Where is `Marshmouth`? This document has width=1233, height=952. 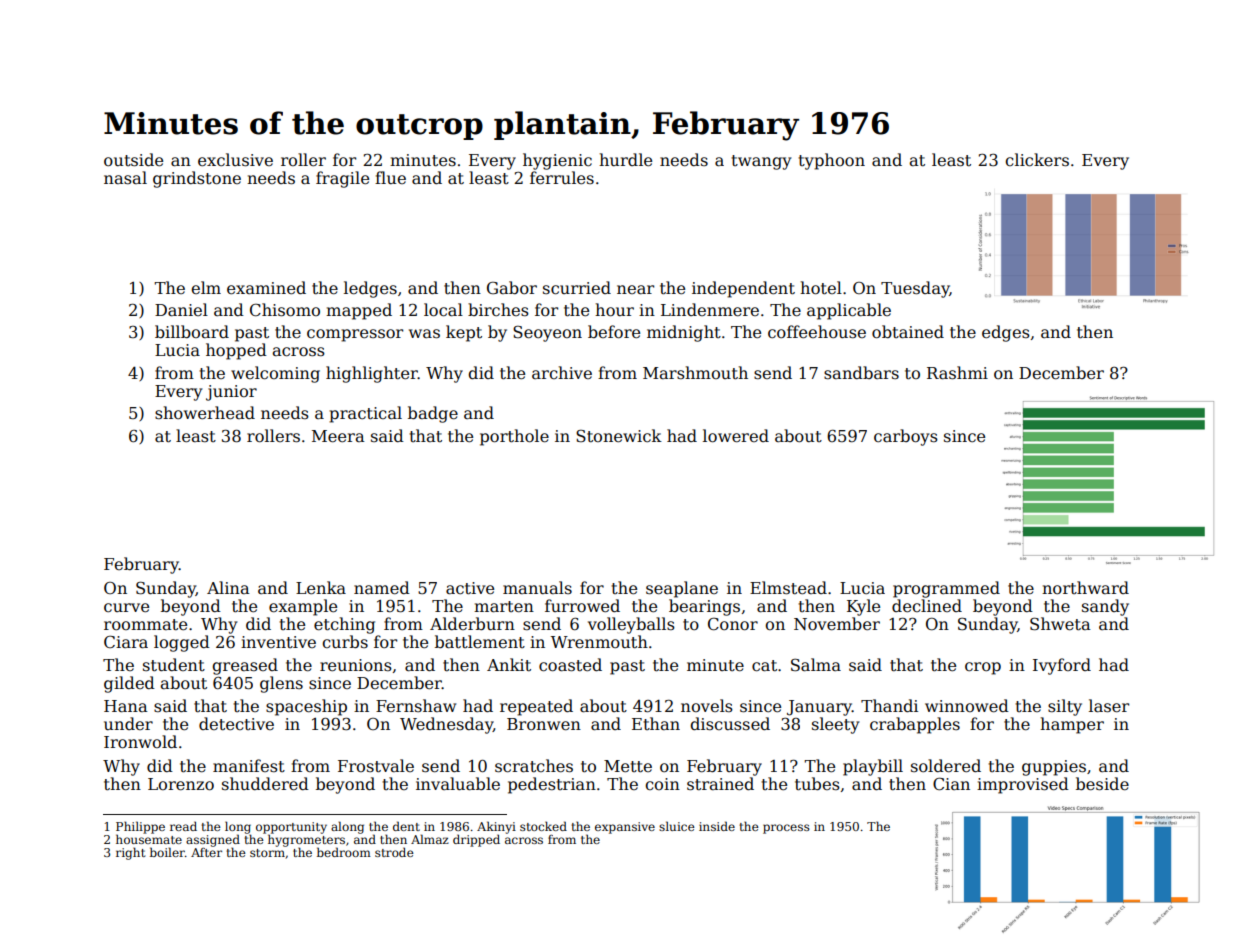
Marshmouth is located at coordinates (695, 373).
